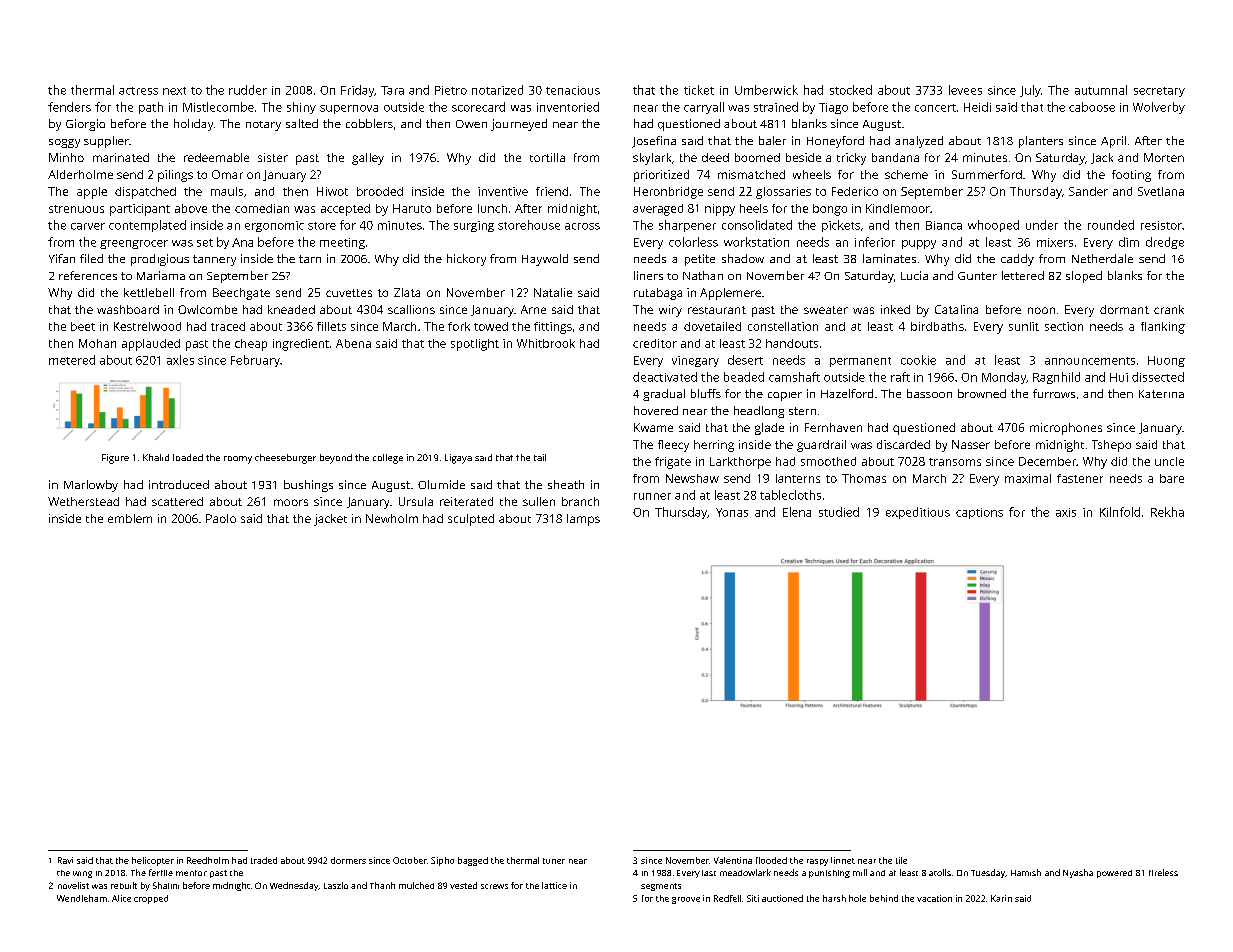  Describe the element at coordinates (492, 208) in the document. I see `lunch` at that location.
